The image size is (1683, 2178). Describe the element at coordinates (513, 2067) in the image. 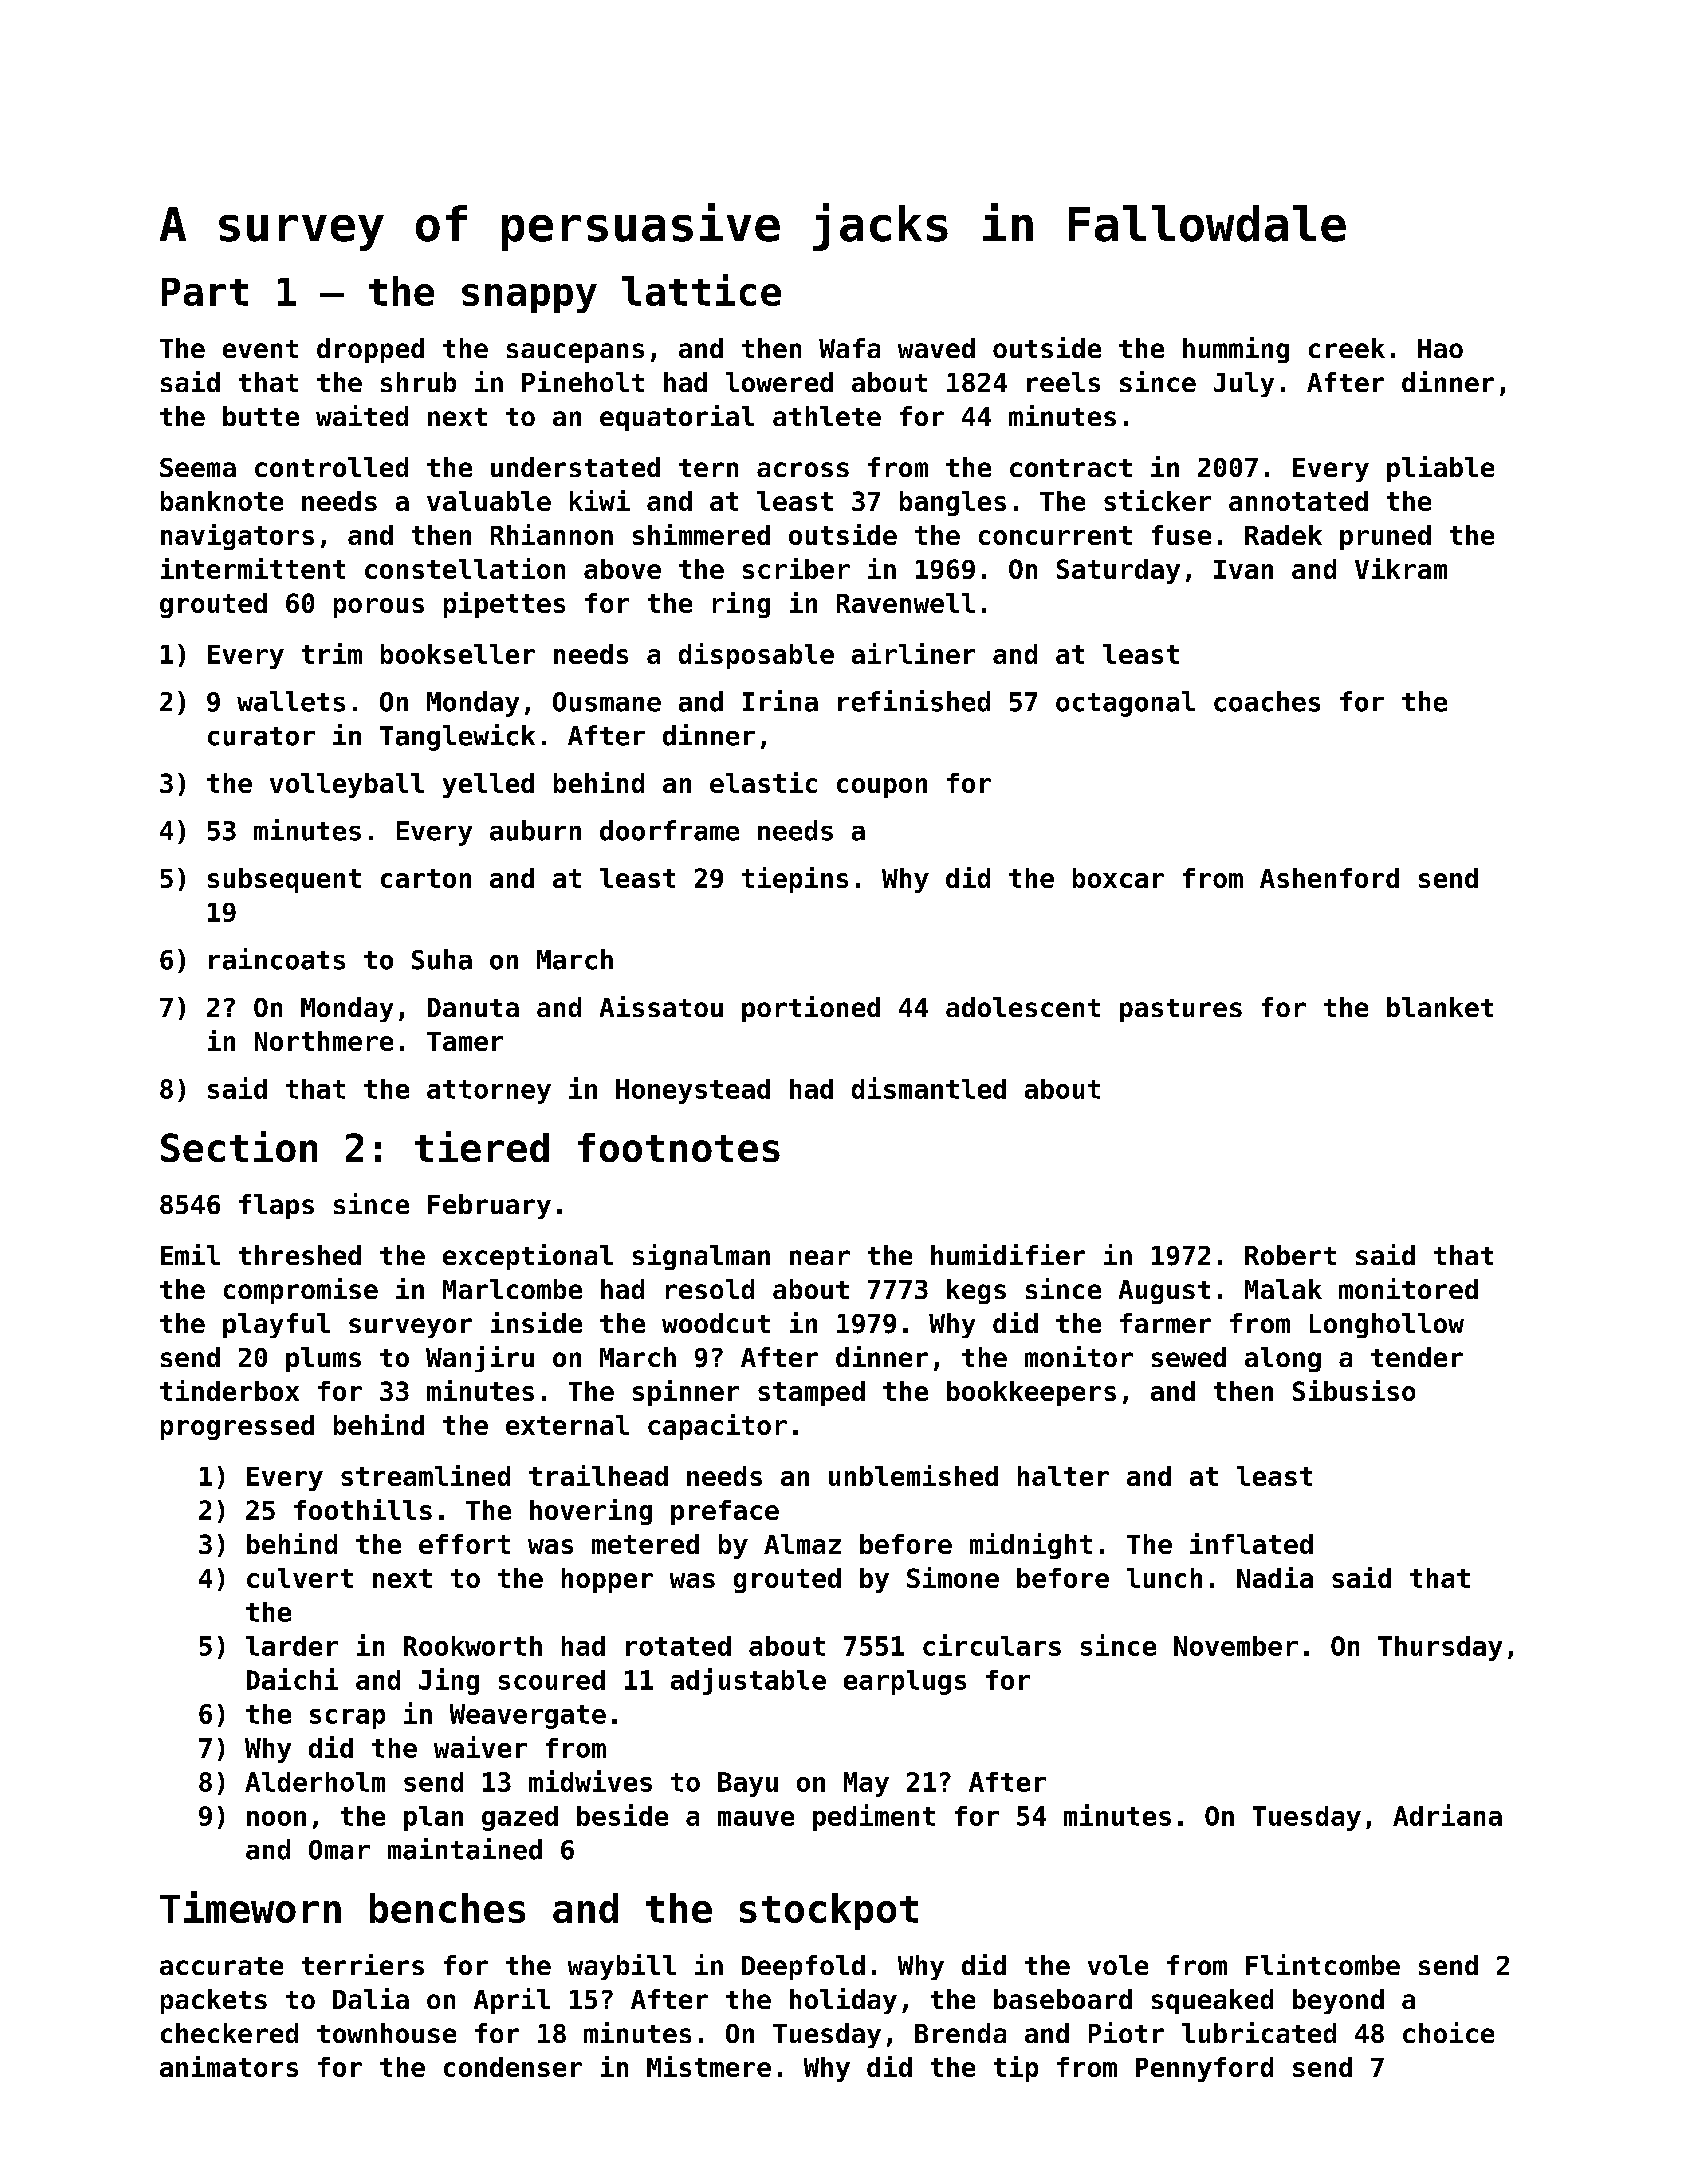

I see `condenser` at that location.
